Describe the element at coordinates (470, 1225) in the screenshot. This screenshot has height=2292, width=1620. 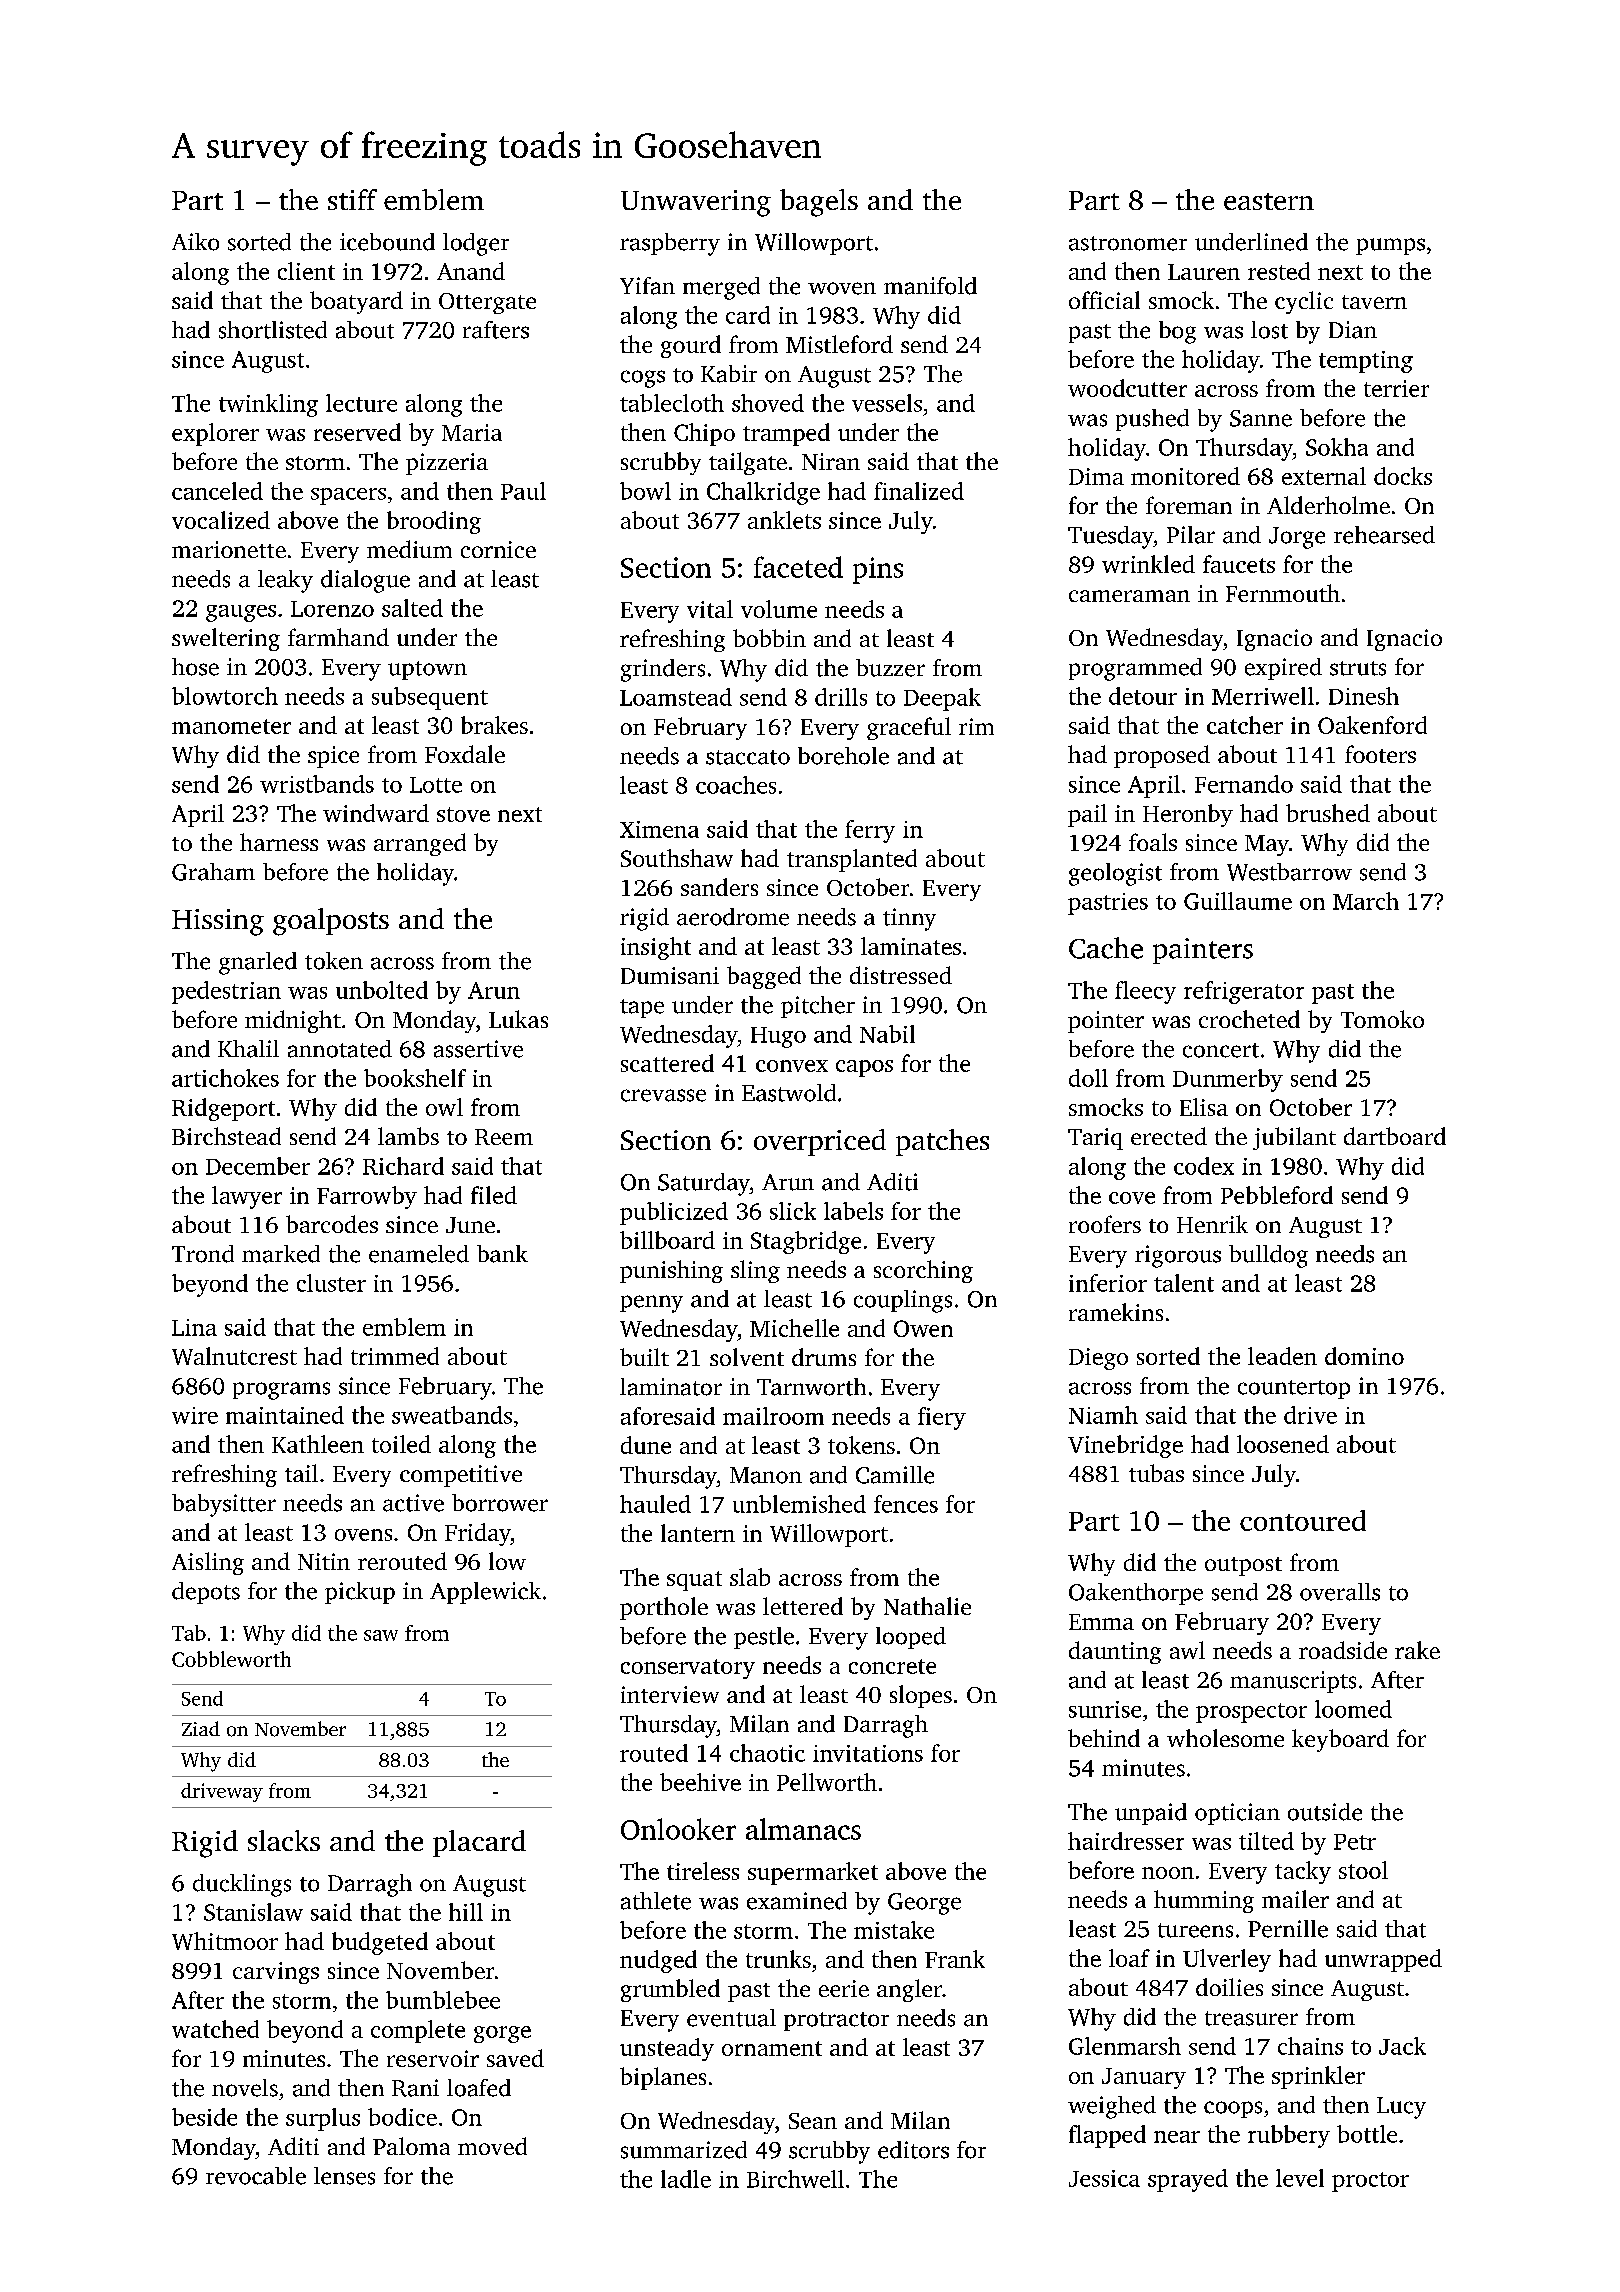
I see `June` at that location.
